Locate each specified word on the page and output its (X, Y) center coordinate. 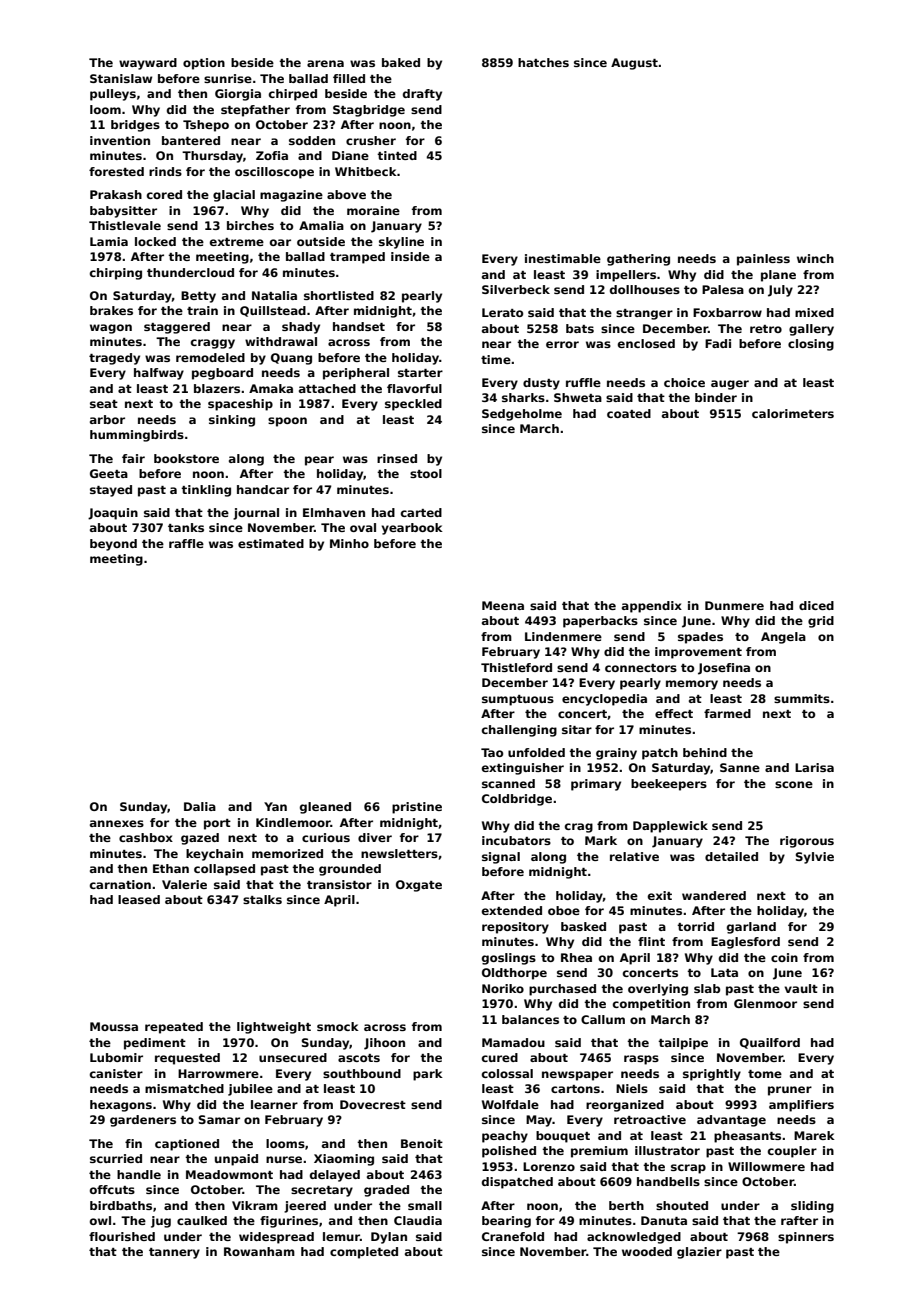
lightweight (274, 1028)
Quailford (770, 1043)
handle (139, 1174)
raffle (186, 543)
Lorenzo (549, 1166)
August (634, 64)
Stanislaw (121, 78)
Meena (503, 605)
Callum (603, 1019)
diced (816, 605)
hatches (543, 62)
